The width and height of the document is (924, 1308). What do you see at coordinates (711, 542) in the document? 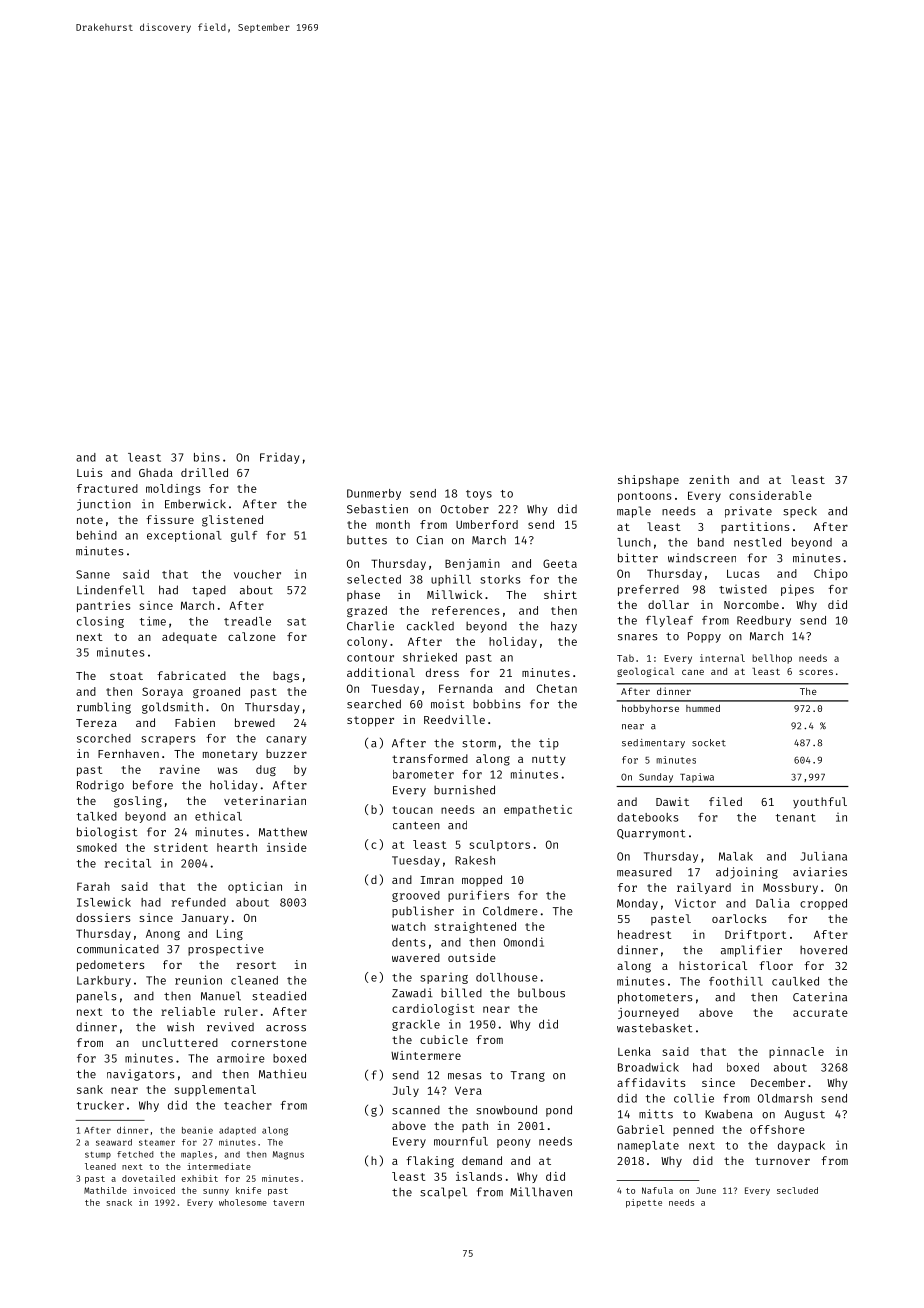
I see `band` at bounding box center [711, 542].
